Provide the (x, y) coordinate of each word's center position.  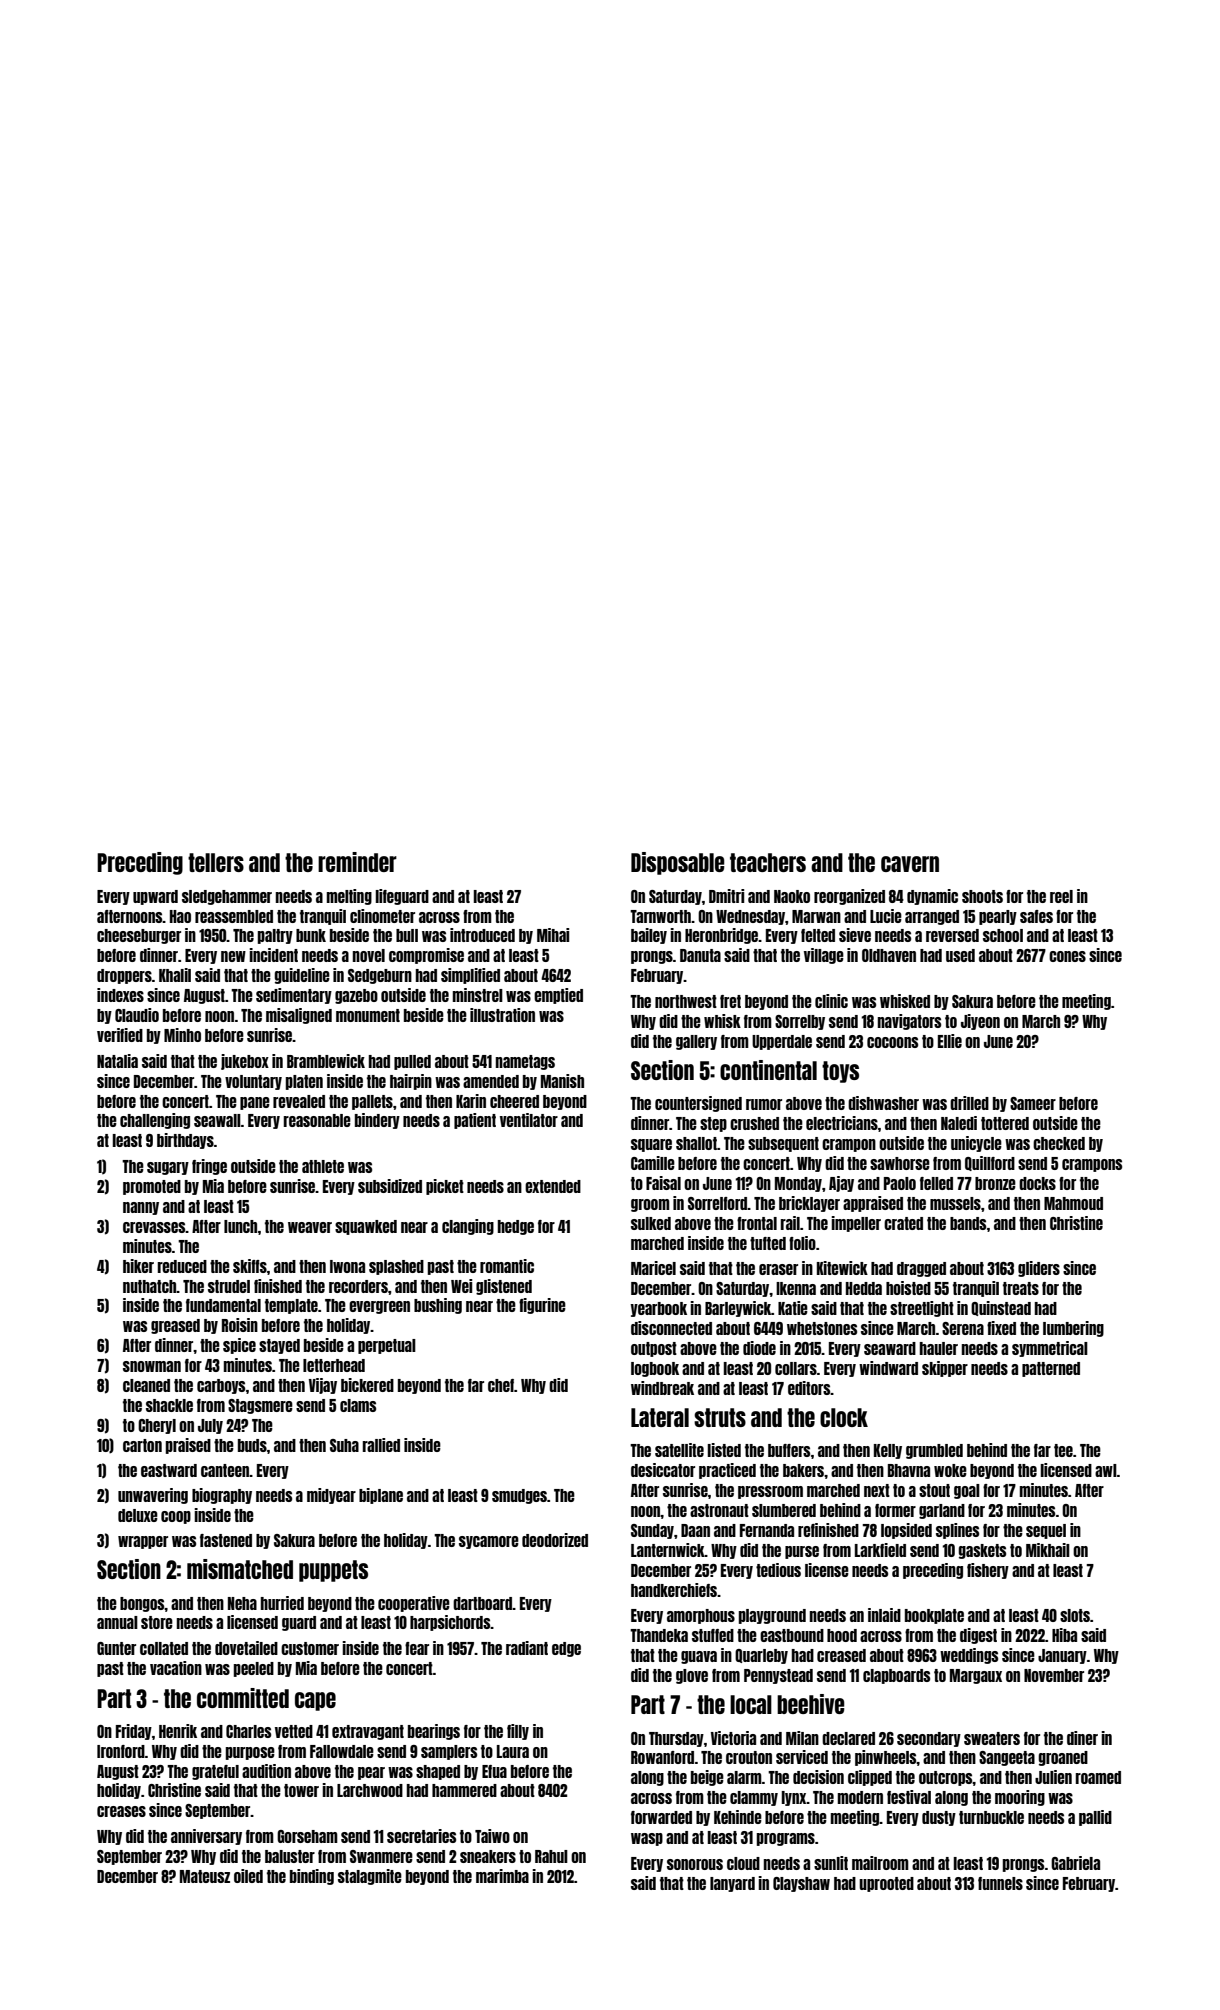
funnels (1000, 1883)
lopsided (906, 1531)
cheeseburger (139, 936)
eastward (169, 1470)
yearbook (659, 1309)
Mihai (553, 935)
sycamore (489, 1542)
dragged (921, 1269)
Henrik (178, 1731)
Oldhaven (889, 955)
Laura (513, 1751)
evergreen (379, 1307)
